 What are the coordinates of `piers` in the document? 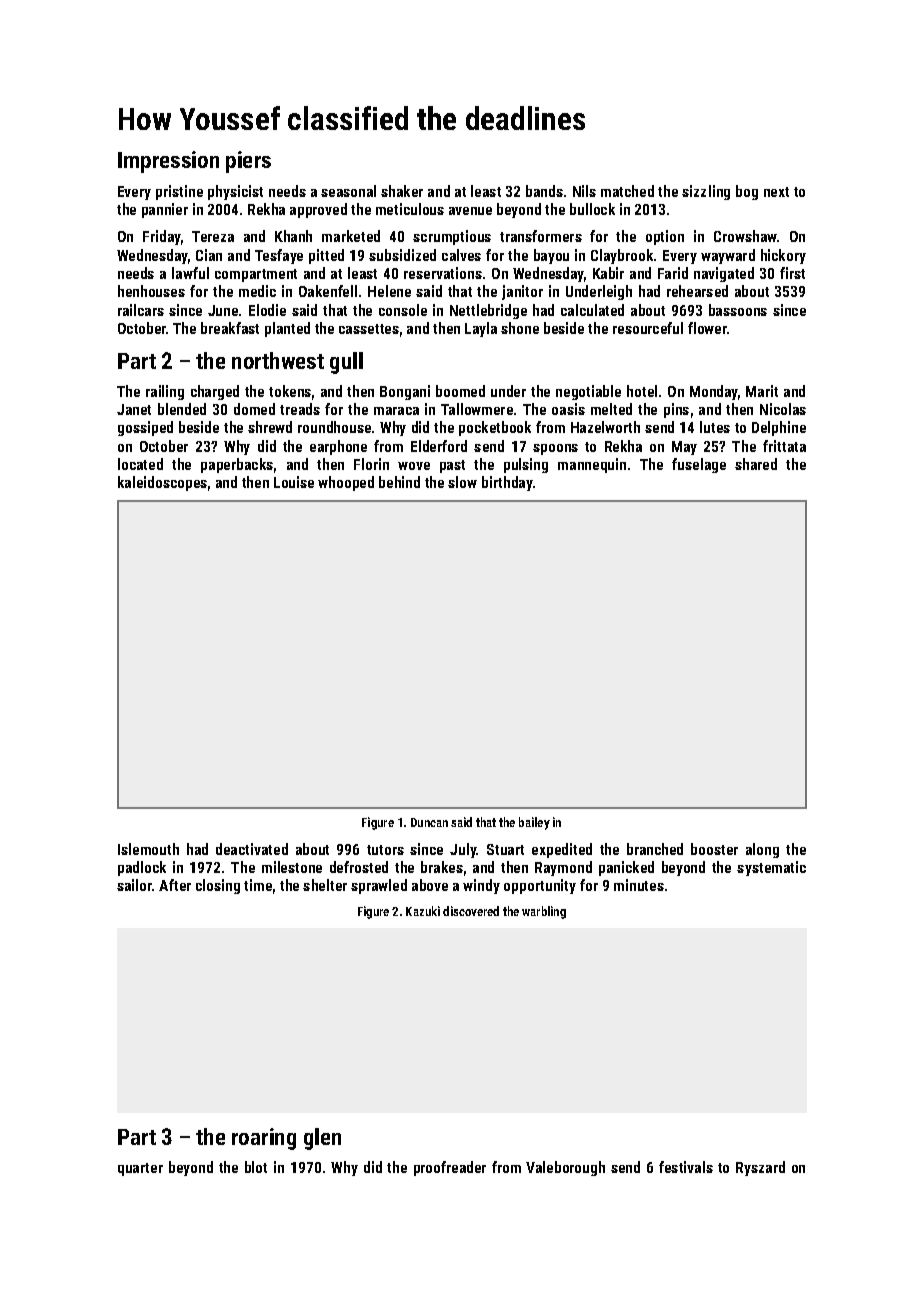 It's located at (248, 162).
